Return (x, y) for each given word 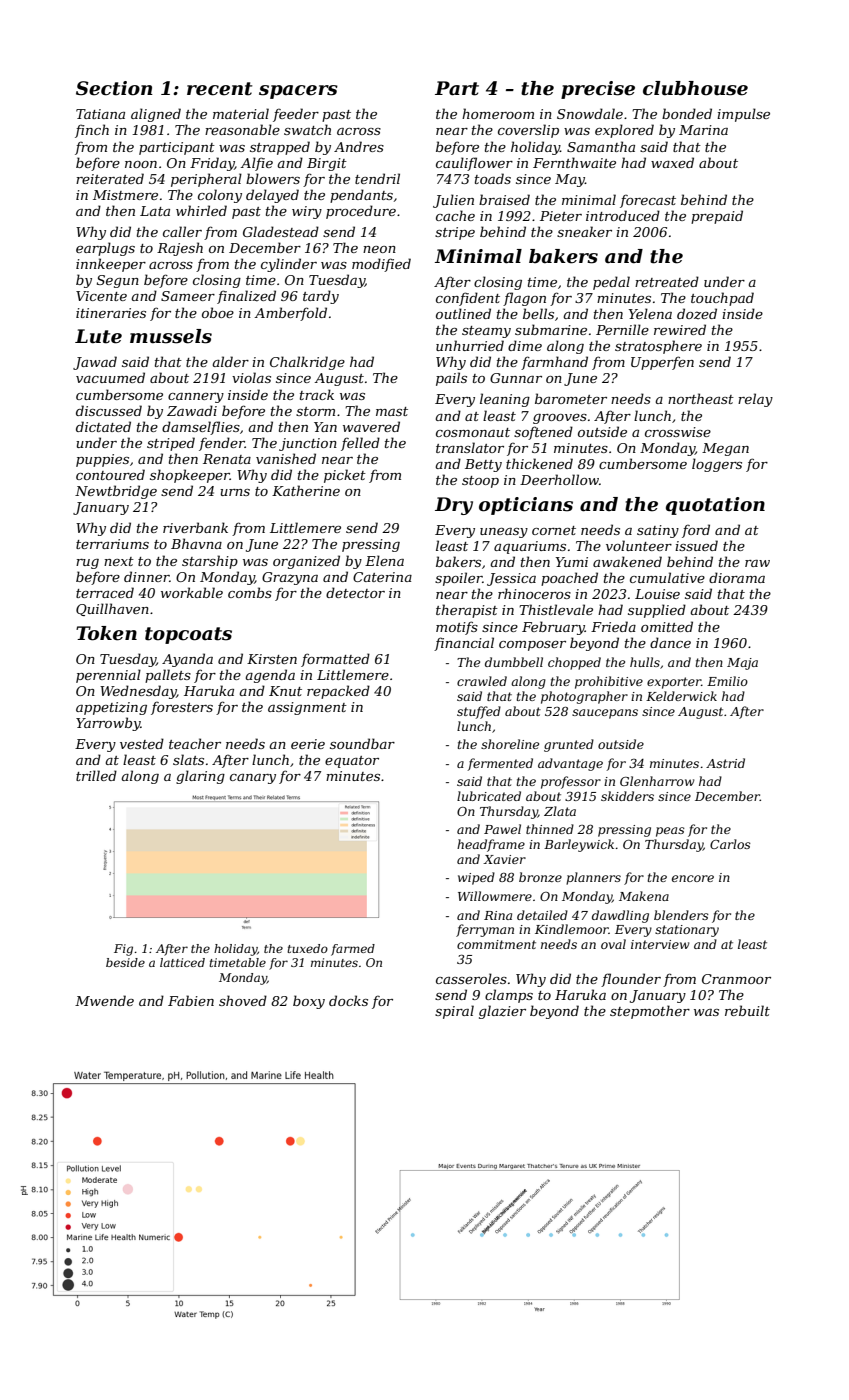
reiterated (110, 178)
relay (755, 400)
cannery (196, 398)
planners (593, 878)
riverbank (195, 527)
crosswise (678, 432)
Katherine (306, 490)
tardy (321, 297)
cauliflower (474, 164)
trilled (96, 775)
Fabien (191, 1000)
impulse (743, 115)
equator (352, 762)
